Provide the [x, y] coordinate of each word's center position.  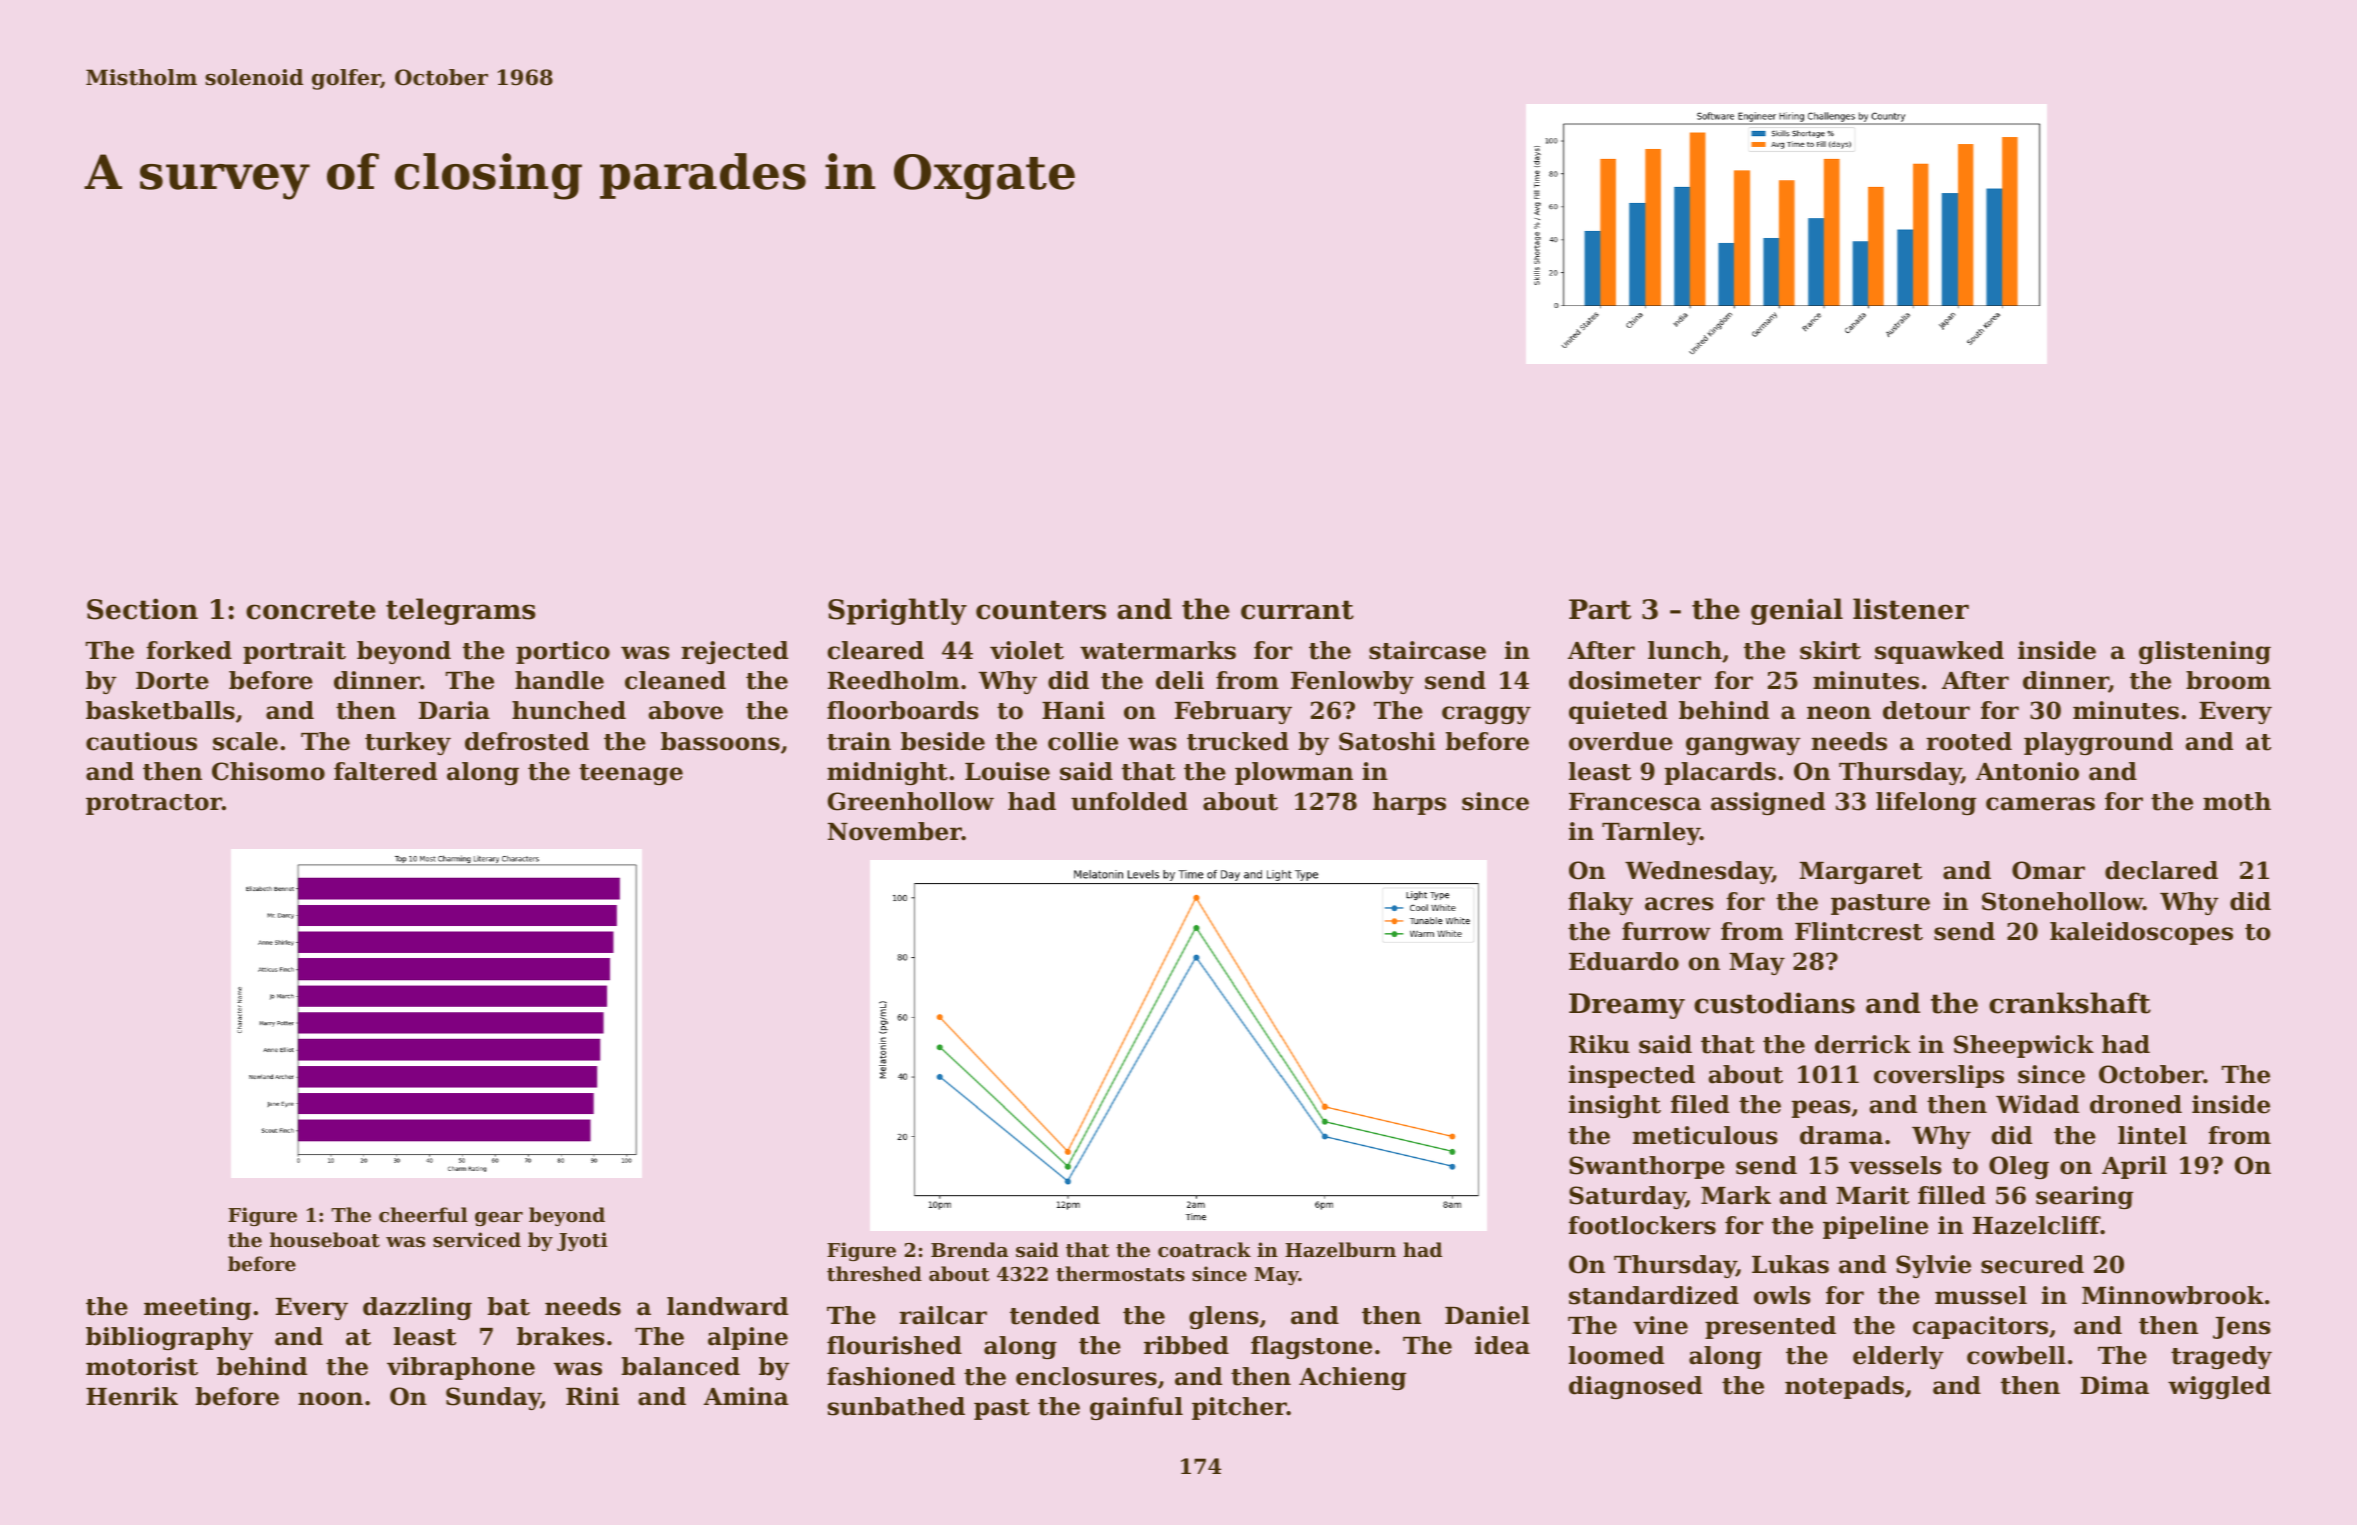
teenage [631, 774]
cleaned [675, 680]
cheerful [423, 1214]
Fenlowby [1352, 682]
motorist [142, 1366]
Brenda [969, 1249]
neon [1839, 713]
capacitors [1980, 1327]
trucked [1238, 741]
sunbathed [896, 1406]
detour [1926, 710]
